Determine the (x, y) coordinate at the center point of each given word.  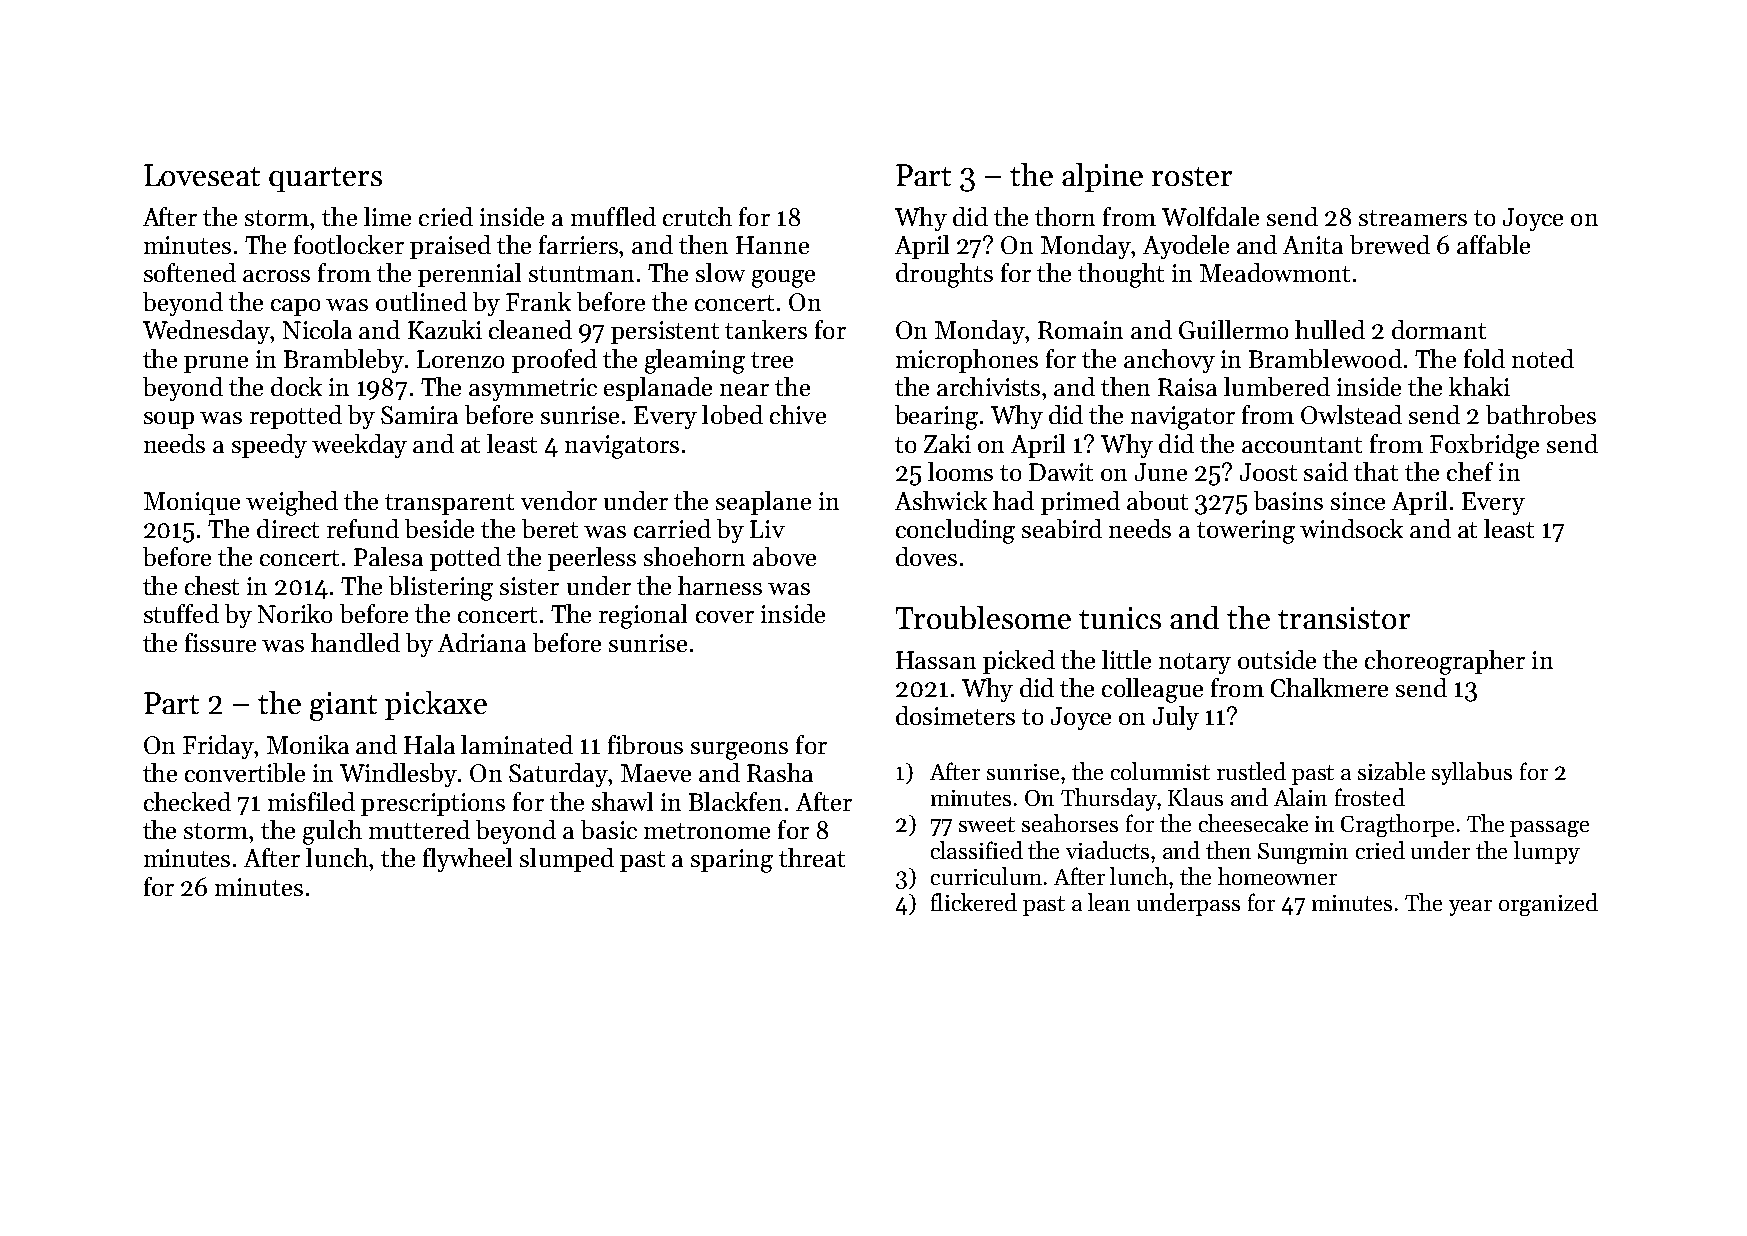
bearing (936, 417)
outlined (421, 301)
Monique (192, 503)
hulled (1330, 329)
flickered (974, 902)
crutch (697, 216)
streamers (1413, 218)
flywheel (467, 860)
